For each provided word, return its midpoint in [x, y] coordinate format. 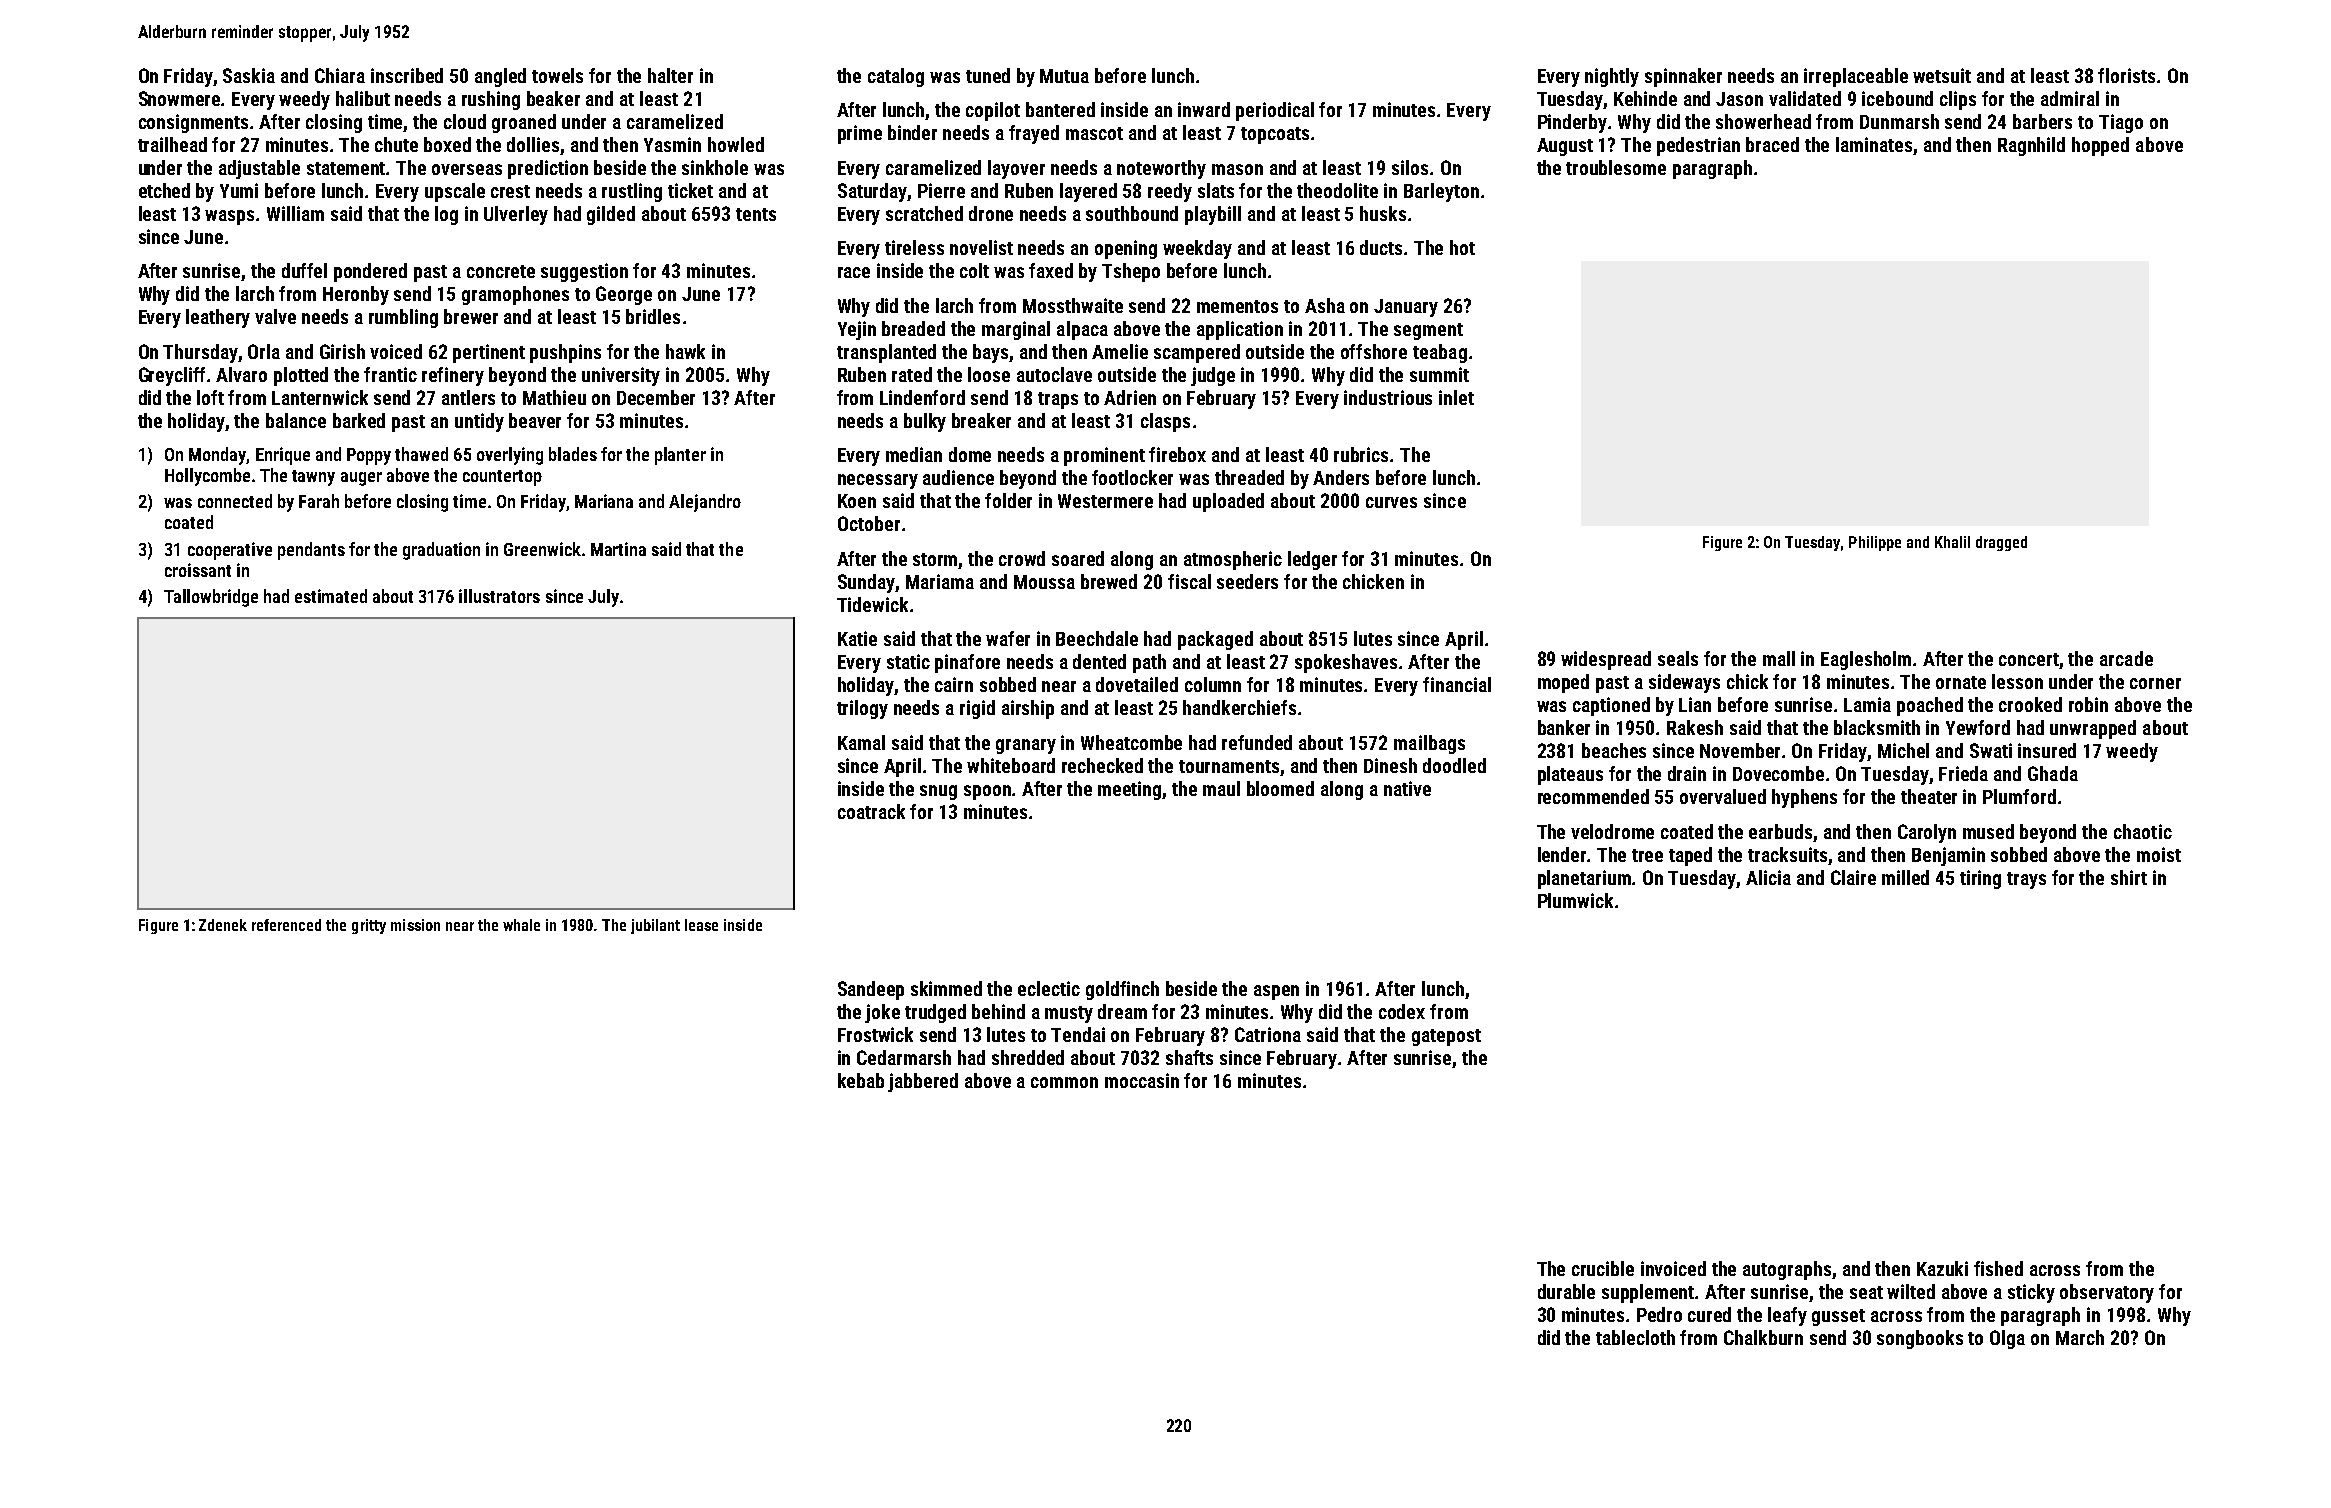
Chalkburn [1763, 1337]
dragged [2001, 543]
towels [557, 75]
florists [2126, 75]
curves [1391, 502]
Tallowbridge [211, 598]
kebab [861, 1080]
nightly [1612, 77]
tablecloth [1635, 1337]
